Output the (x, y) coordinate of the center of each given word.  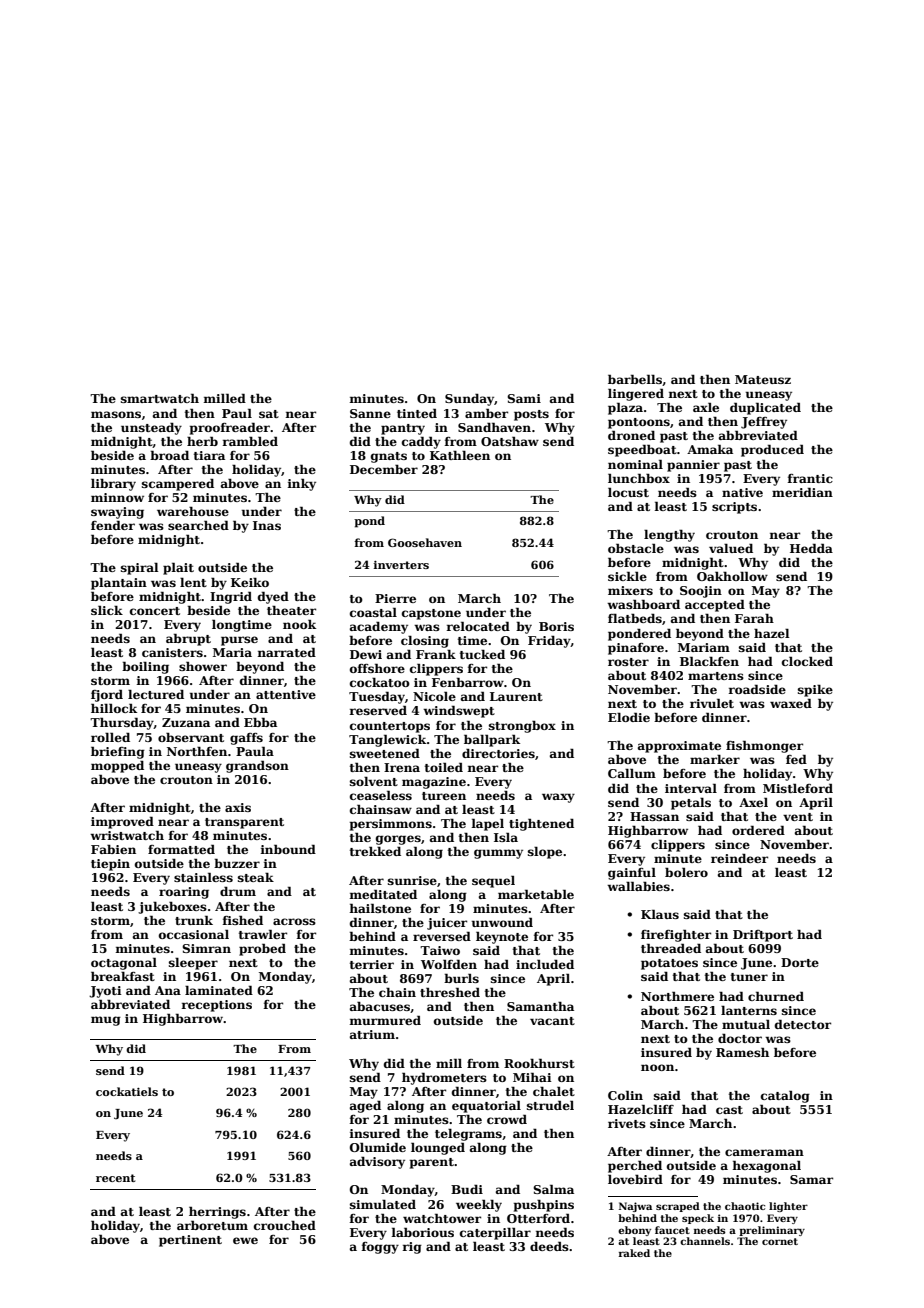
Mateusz (763, 379)
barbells (635, 379)
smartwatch (160, 398)
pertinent (190, 1241)
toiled (444, 767)
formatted (181, 849)
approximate (679, 747)
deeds (549, 1246)
